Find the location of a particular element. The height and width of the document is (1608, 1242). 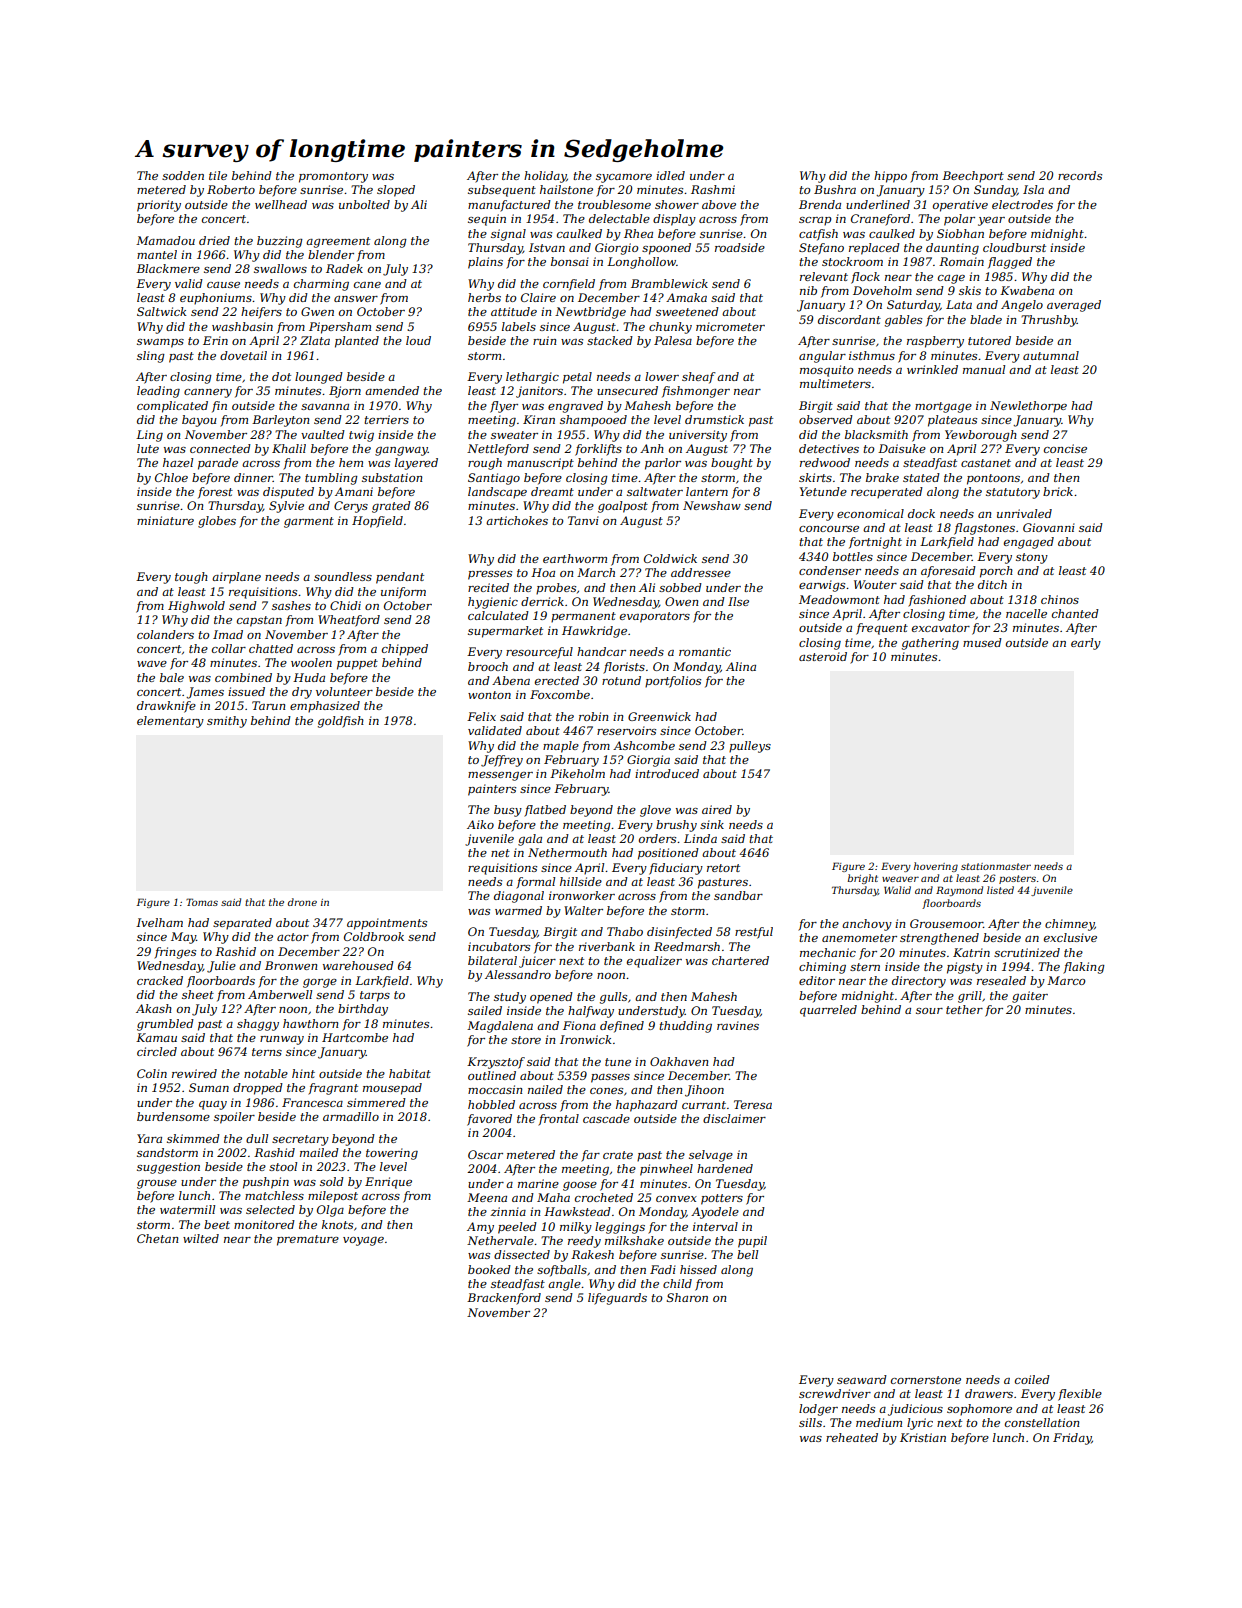

sills is located at coordinates (810, 1422).
